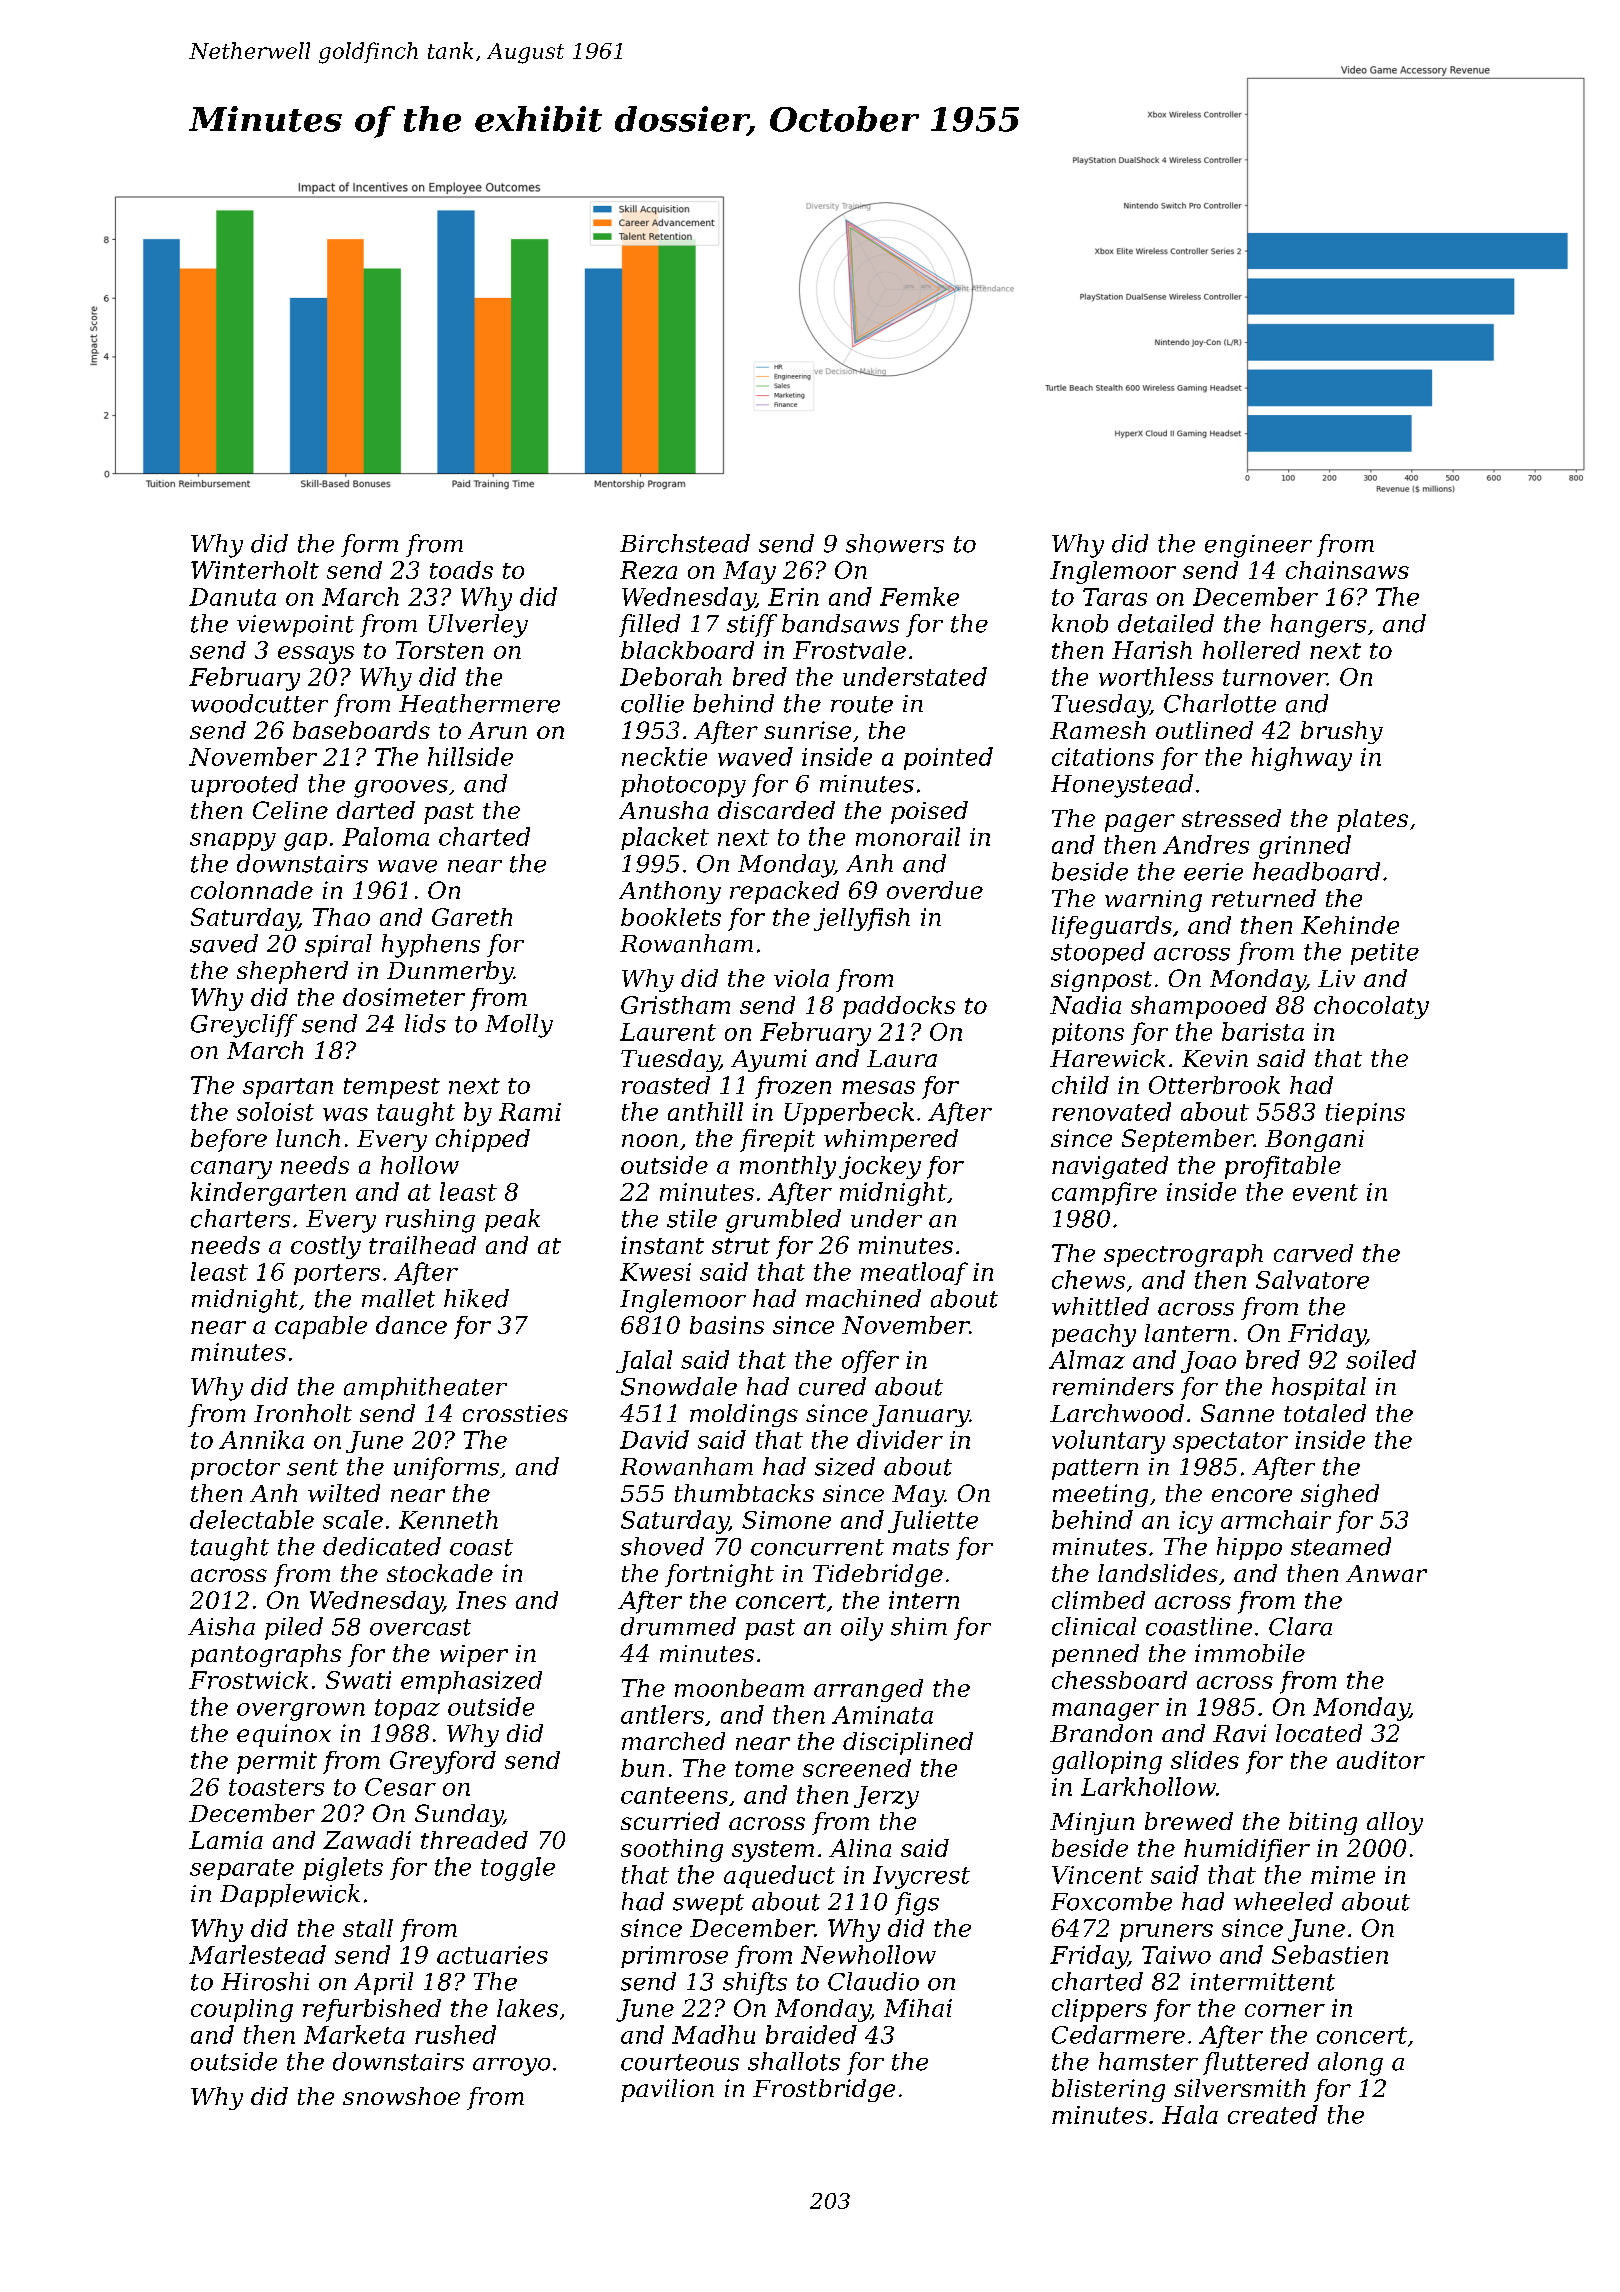 This page has width=1620, height=2292. I want to click on shim, so click(919, 1626).
